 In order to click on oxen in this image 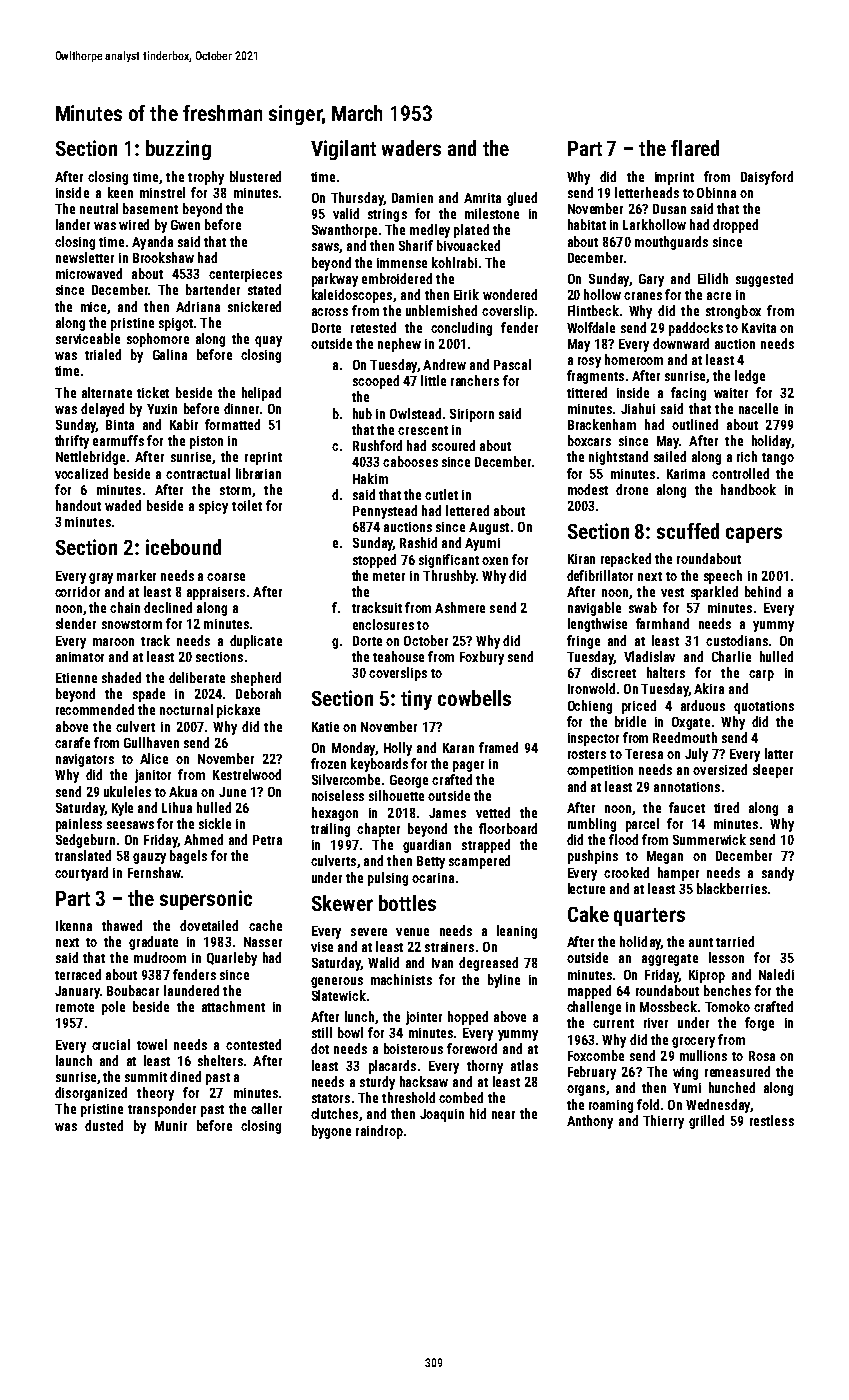, I will do `click(495, 561)`.
